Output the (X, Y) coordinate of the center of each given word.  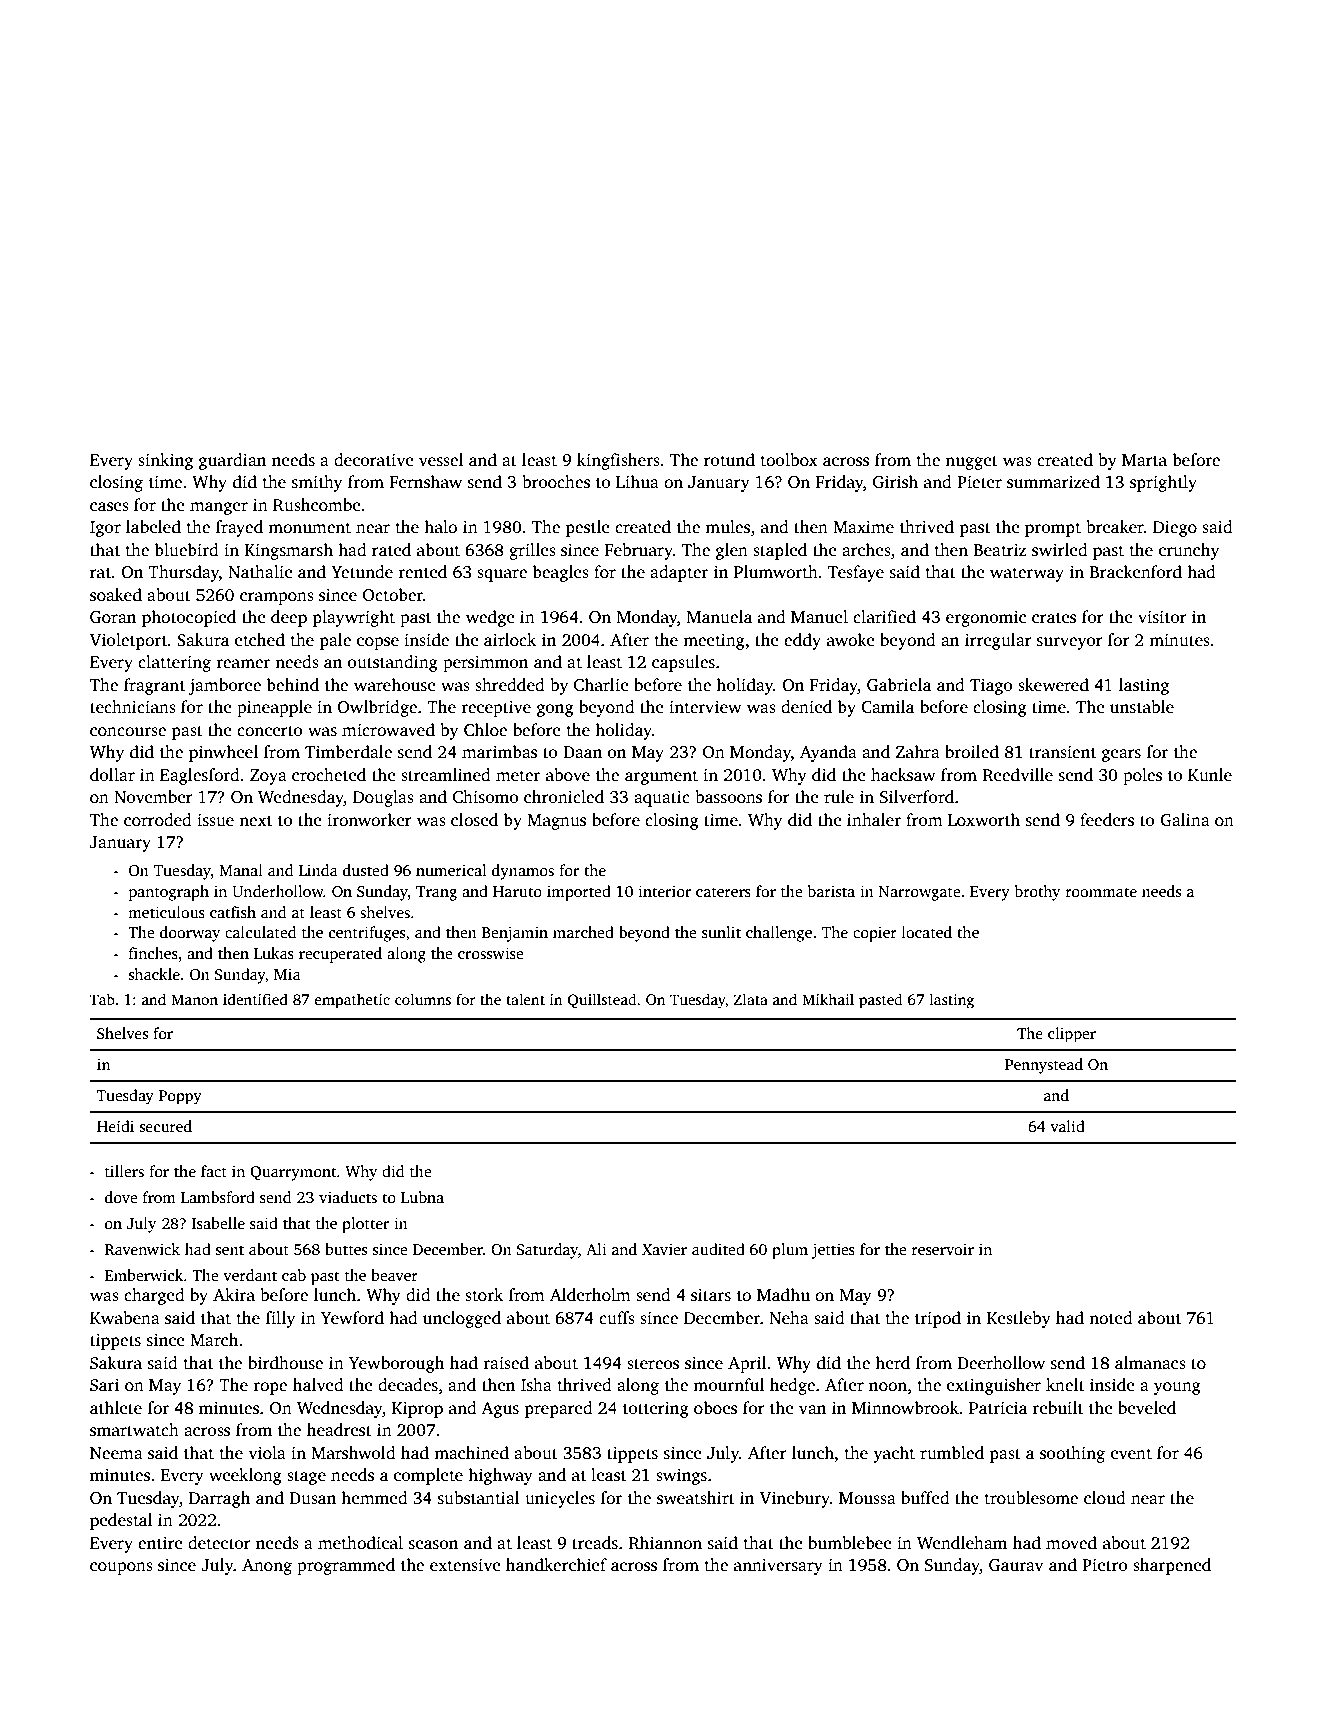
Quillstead (602, 1000)
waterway (1027, 574)
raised (506, 1363)
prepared (558, 1409)
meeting (714, 641)
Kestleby (1019, 1319)
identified (255, 999)
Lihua (637, 481)
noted (1111, 1318)
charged (154, 1296)
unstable (1142, 707)
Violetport (128, 641)
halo (440, 527)
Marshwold (353, 1453)
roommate (1101, 892)
